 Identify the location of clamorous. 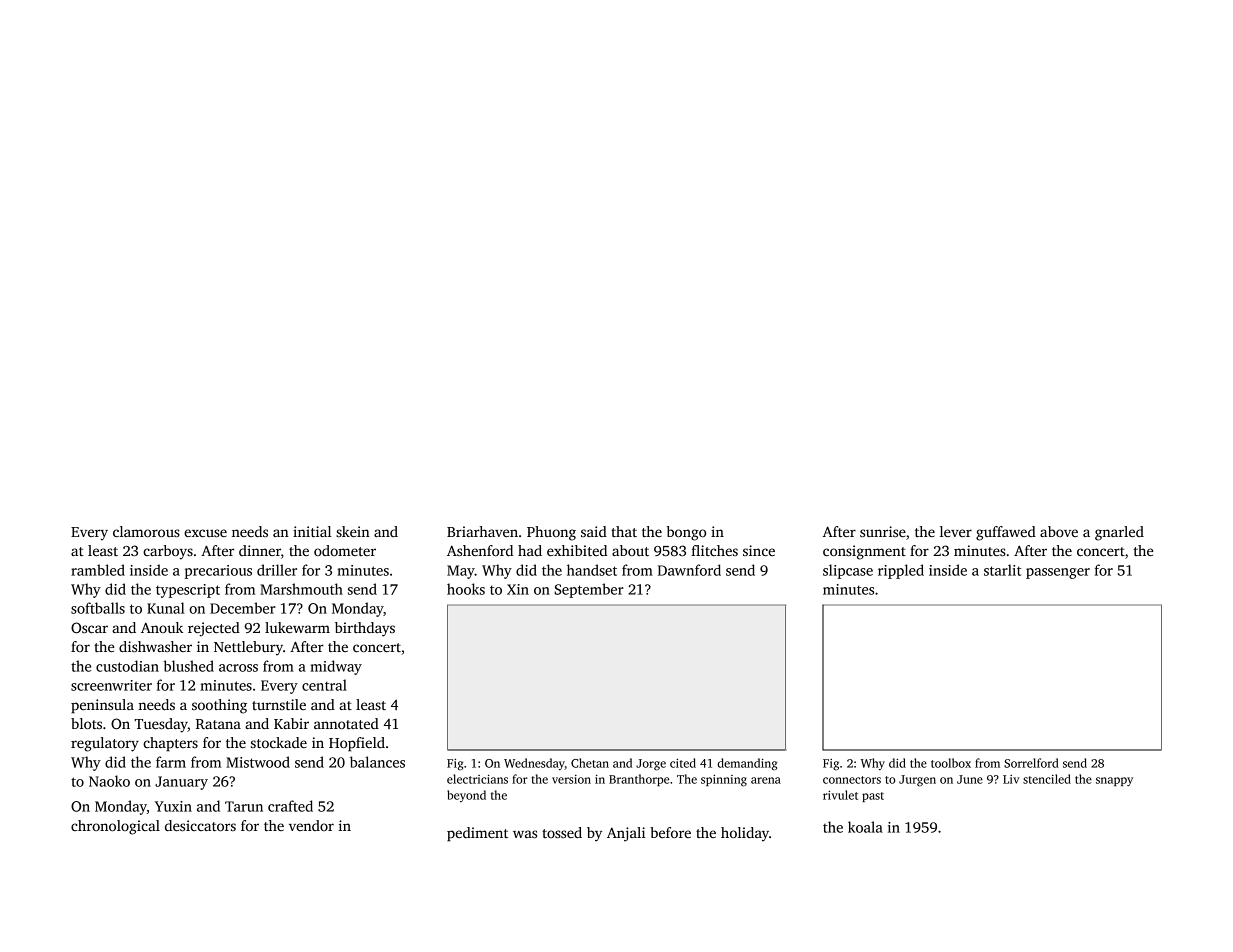
(146, 531).
